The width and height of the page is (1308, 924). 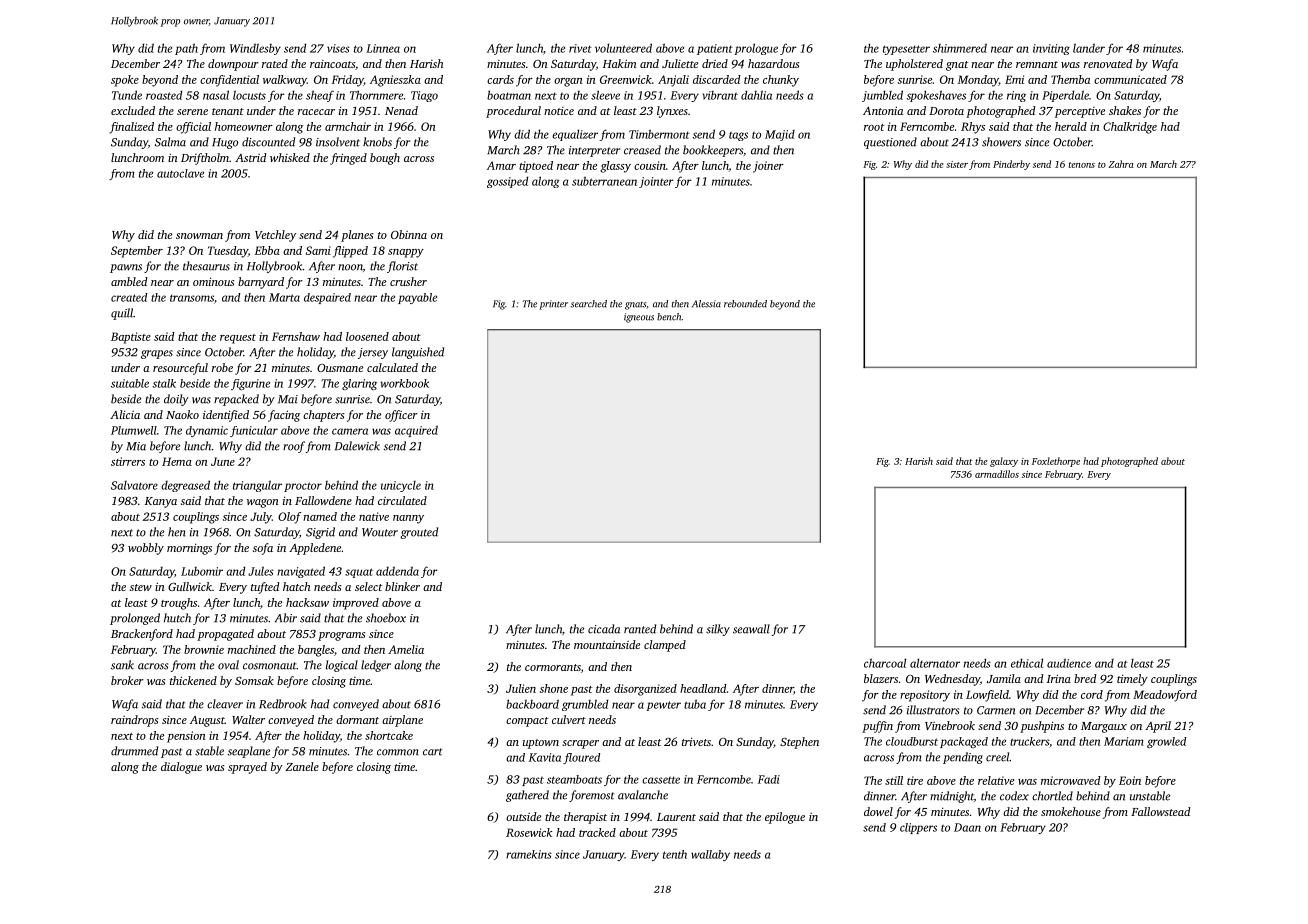 I want to click on unicycle, so click(x=401, y=486).
